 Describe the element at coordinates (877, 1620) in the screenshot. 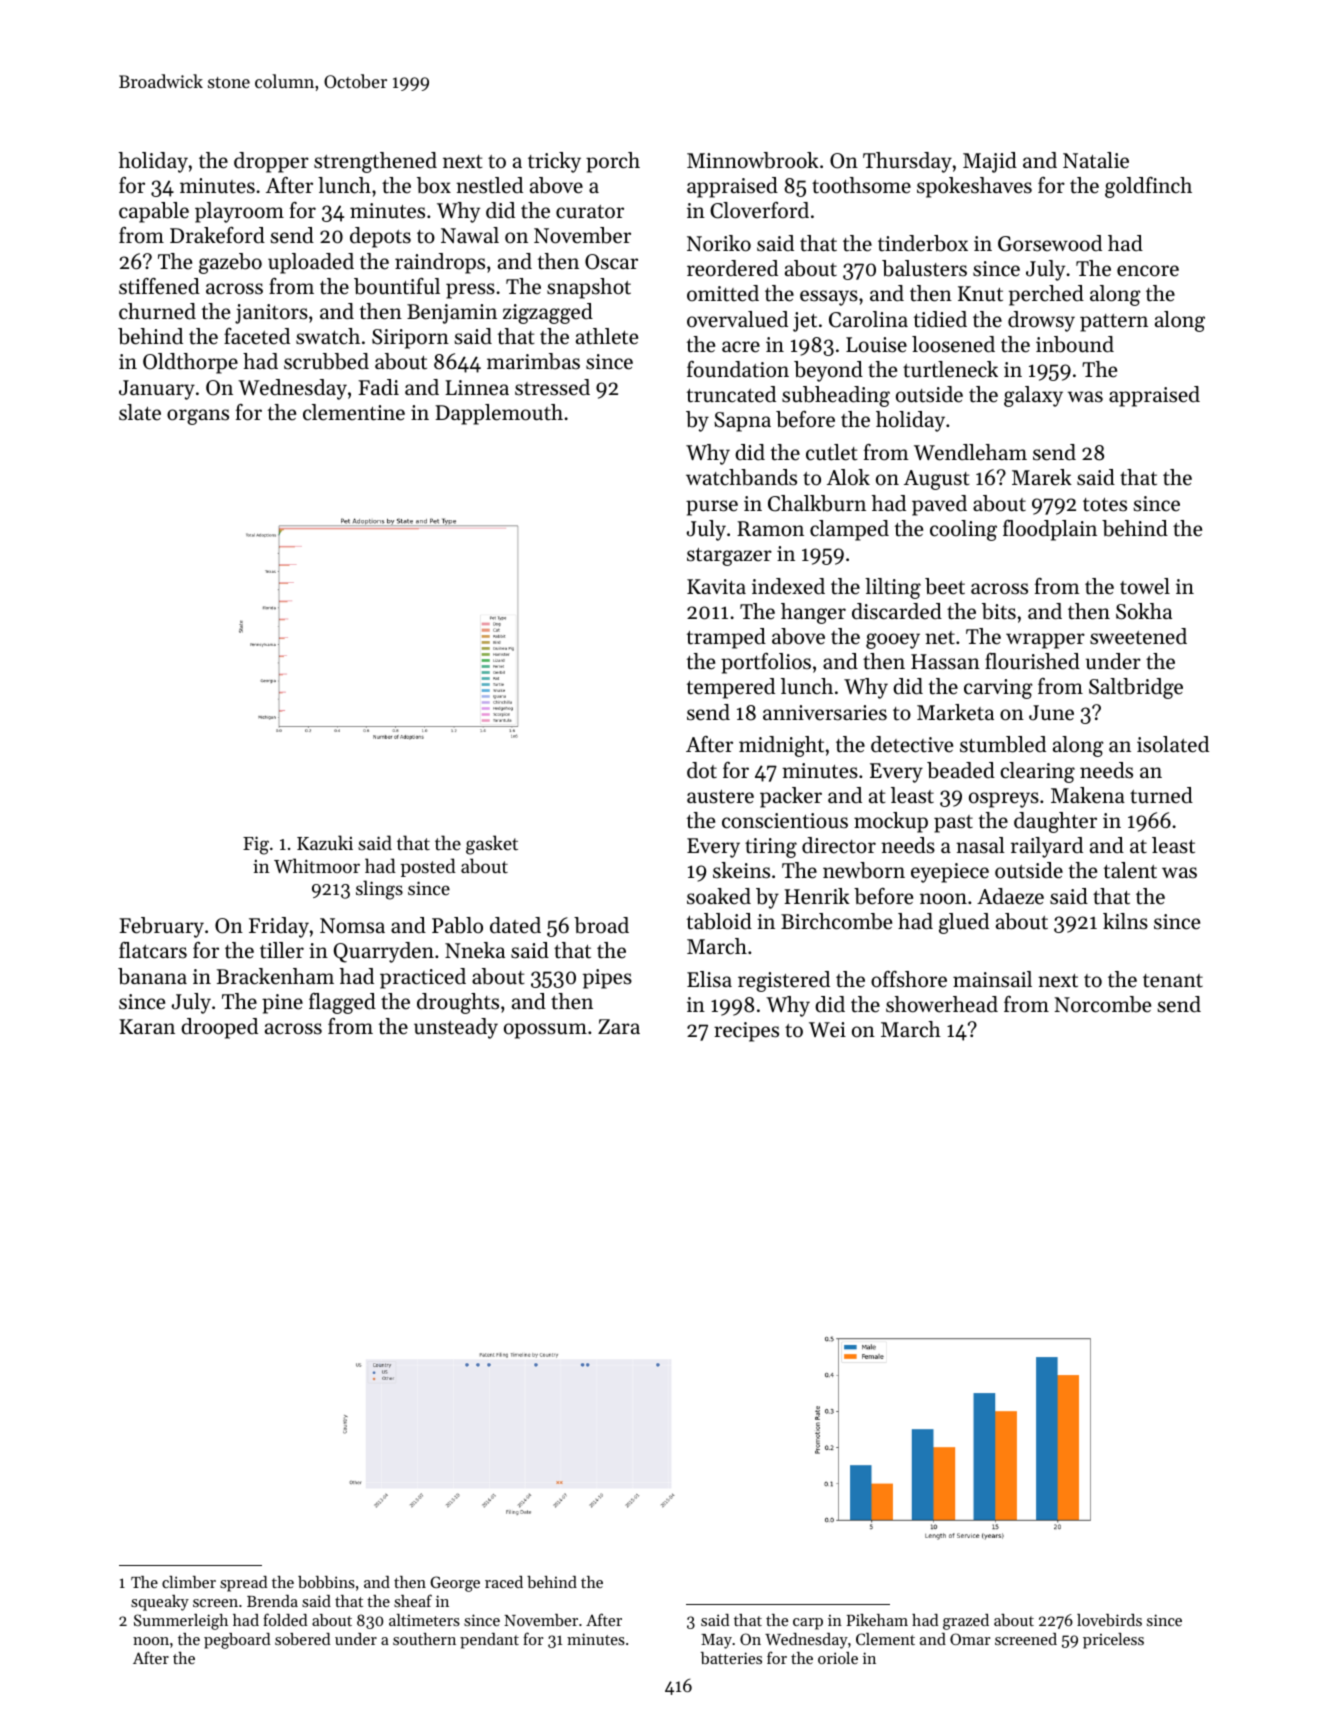

I see `Pikeham` at that location.
